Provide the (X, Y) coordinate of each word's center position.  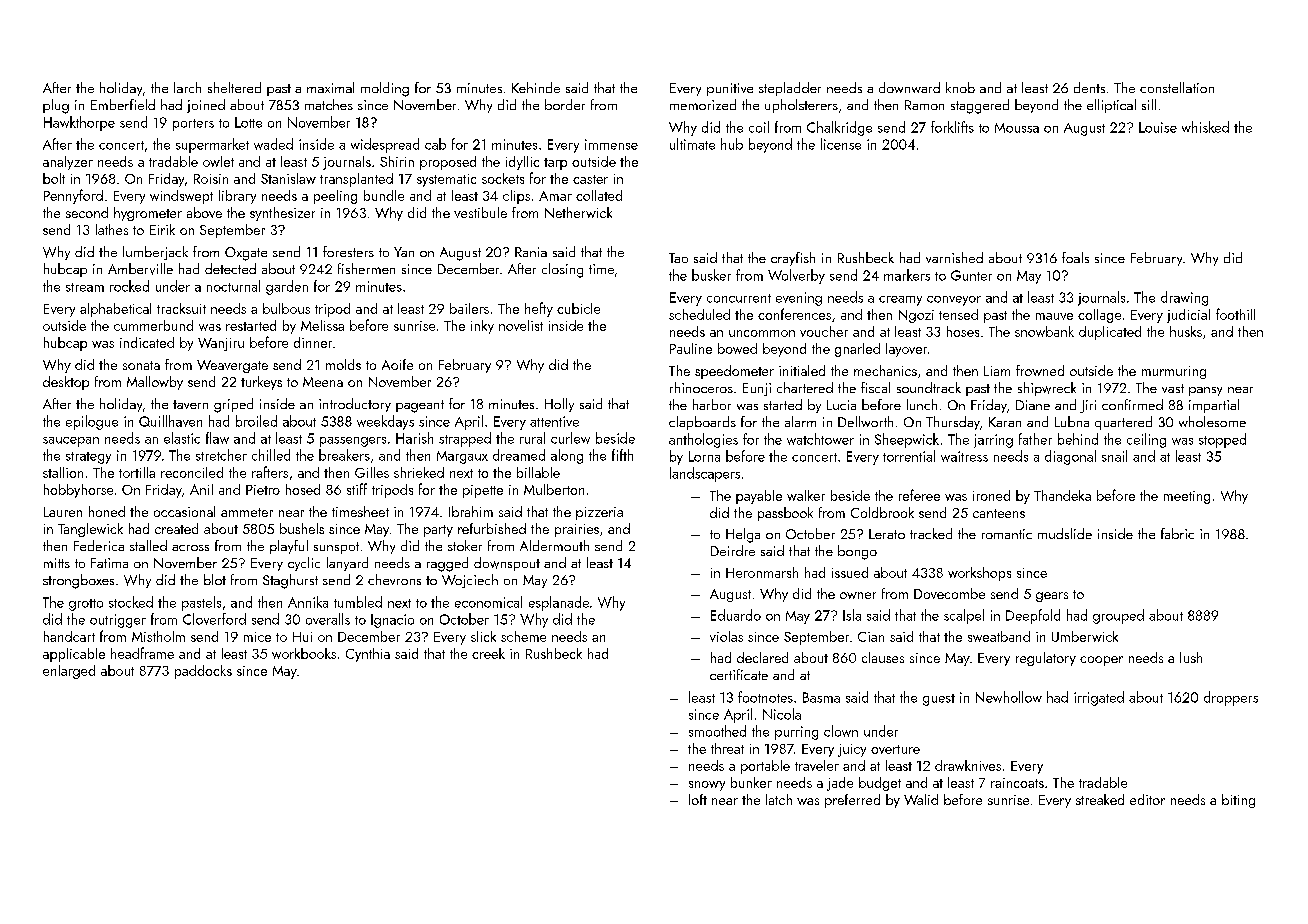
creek (488, 653)
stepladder (790, 89)
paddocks (203, 672)
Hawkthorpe (79, 123)
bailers (469, 308)
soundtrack (929, 387)
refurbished (492, 528)
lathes (112, 229)
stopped (1222, 440)
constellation (1177, 87)
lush (1191, 657)
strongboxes (78, 581)
